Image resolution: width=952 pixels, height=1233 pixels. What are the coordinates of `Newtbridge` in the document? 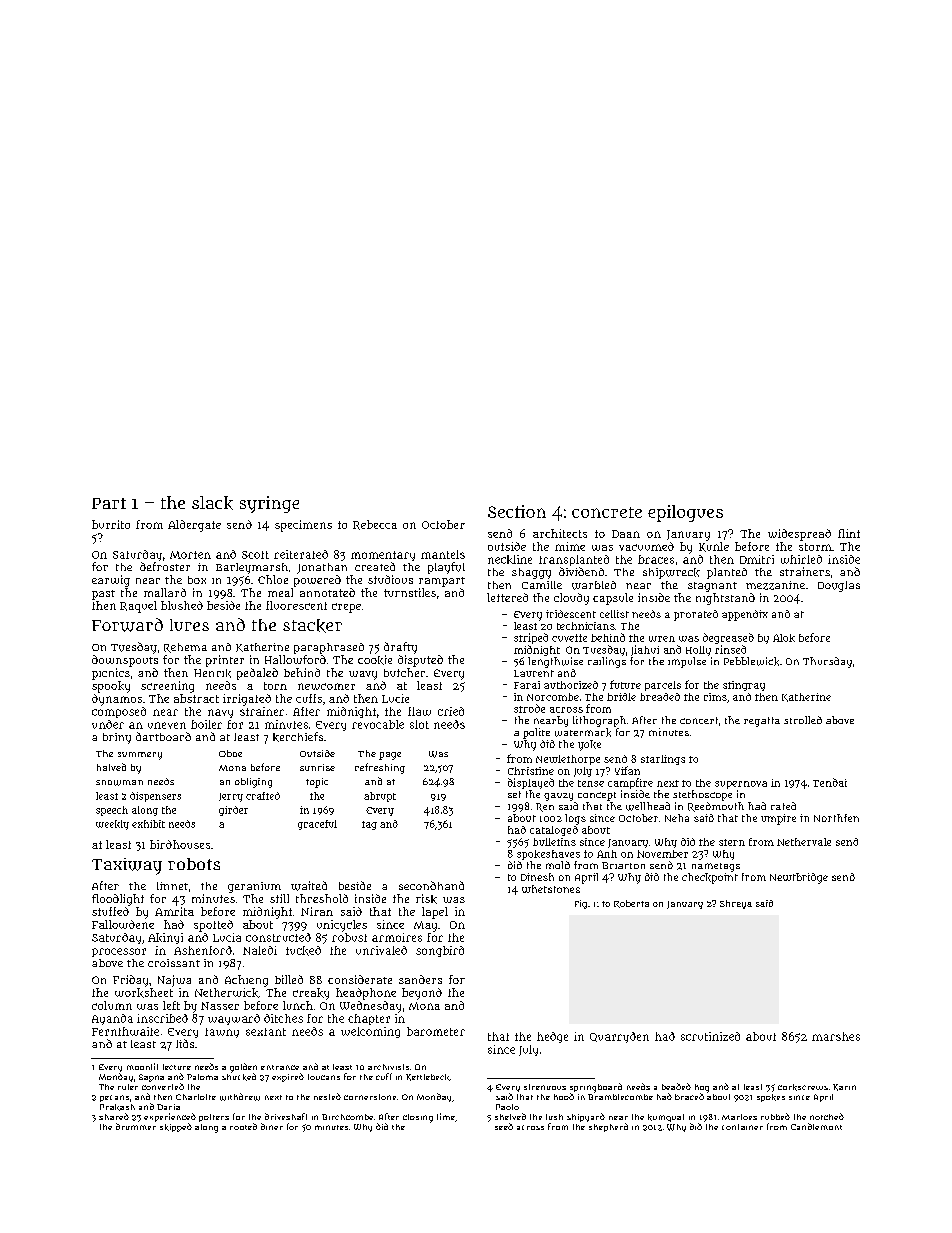 It's located at (799, 878).
